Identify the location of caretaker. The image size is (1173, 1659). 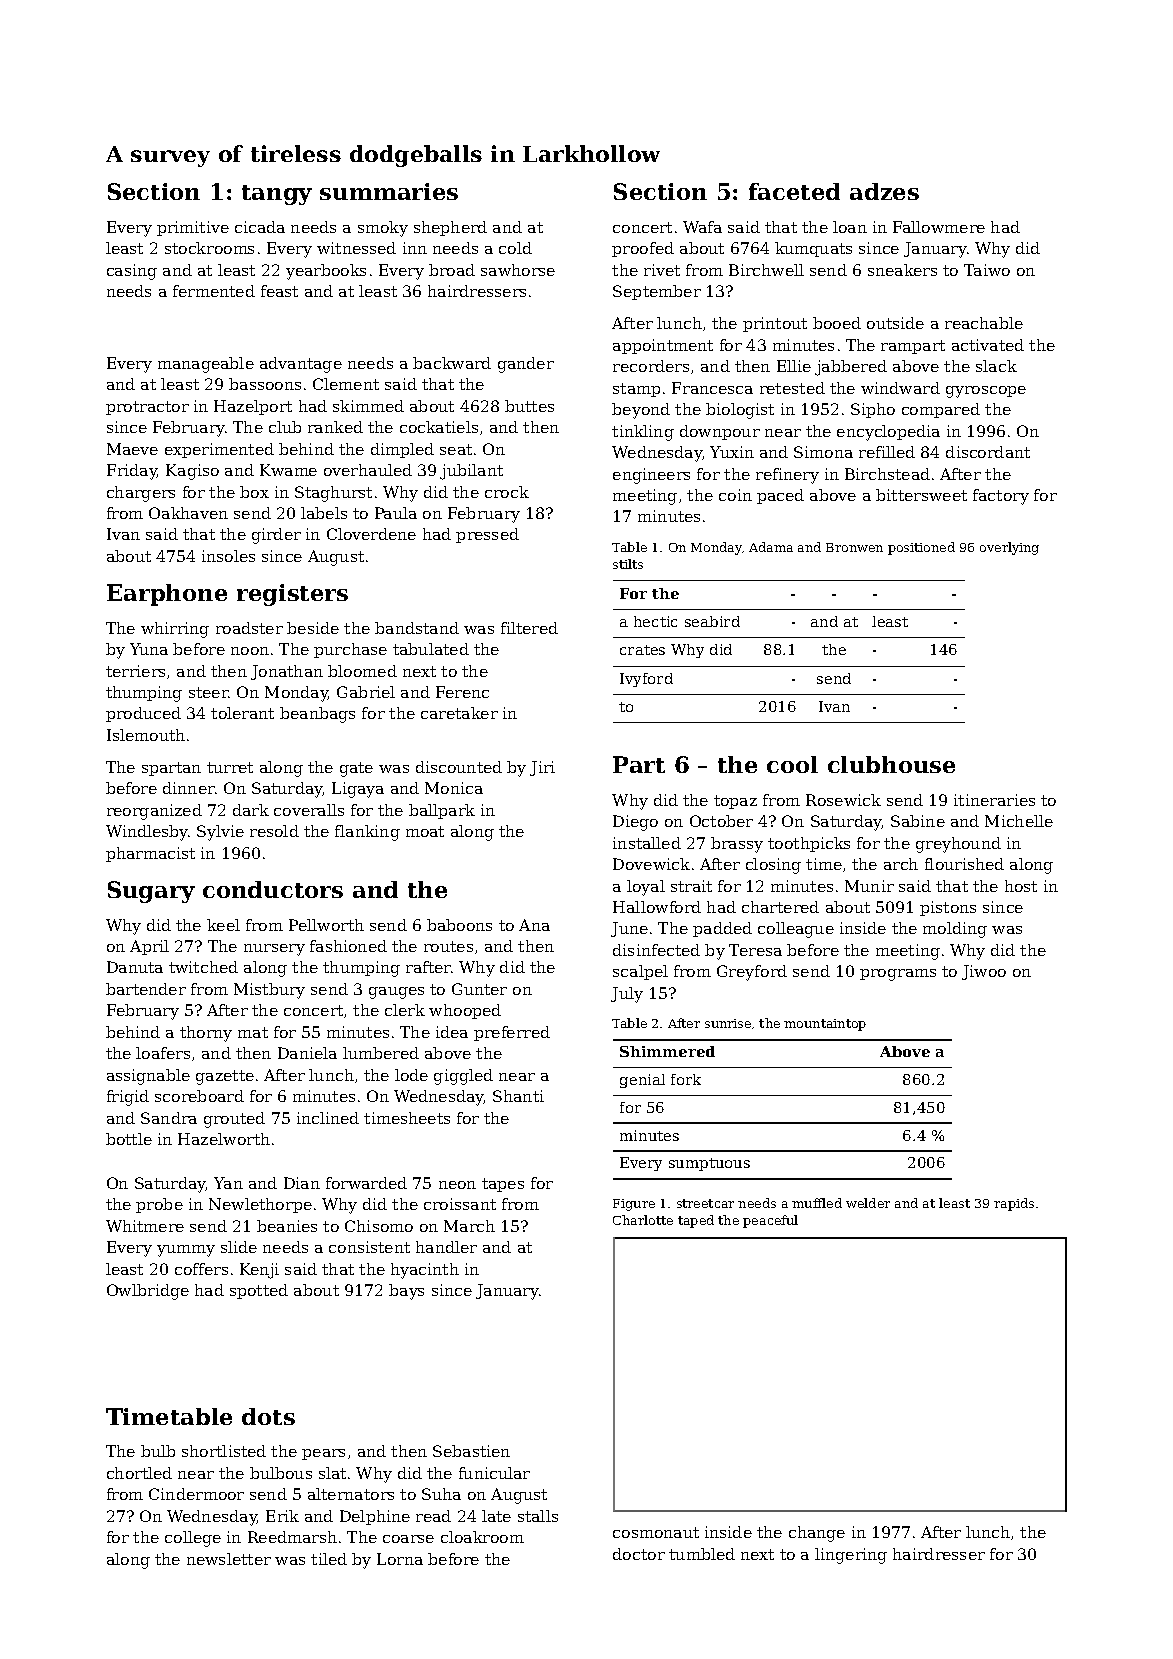
(459, 713).
